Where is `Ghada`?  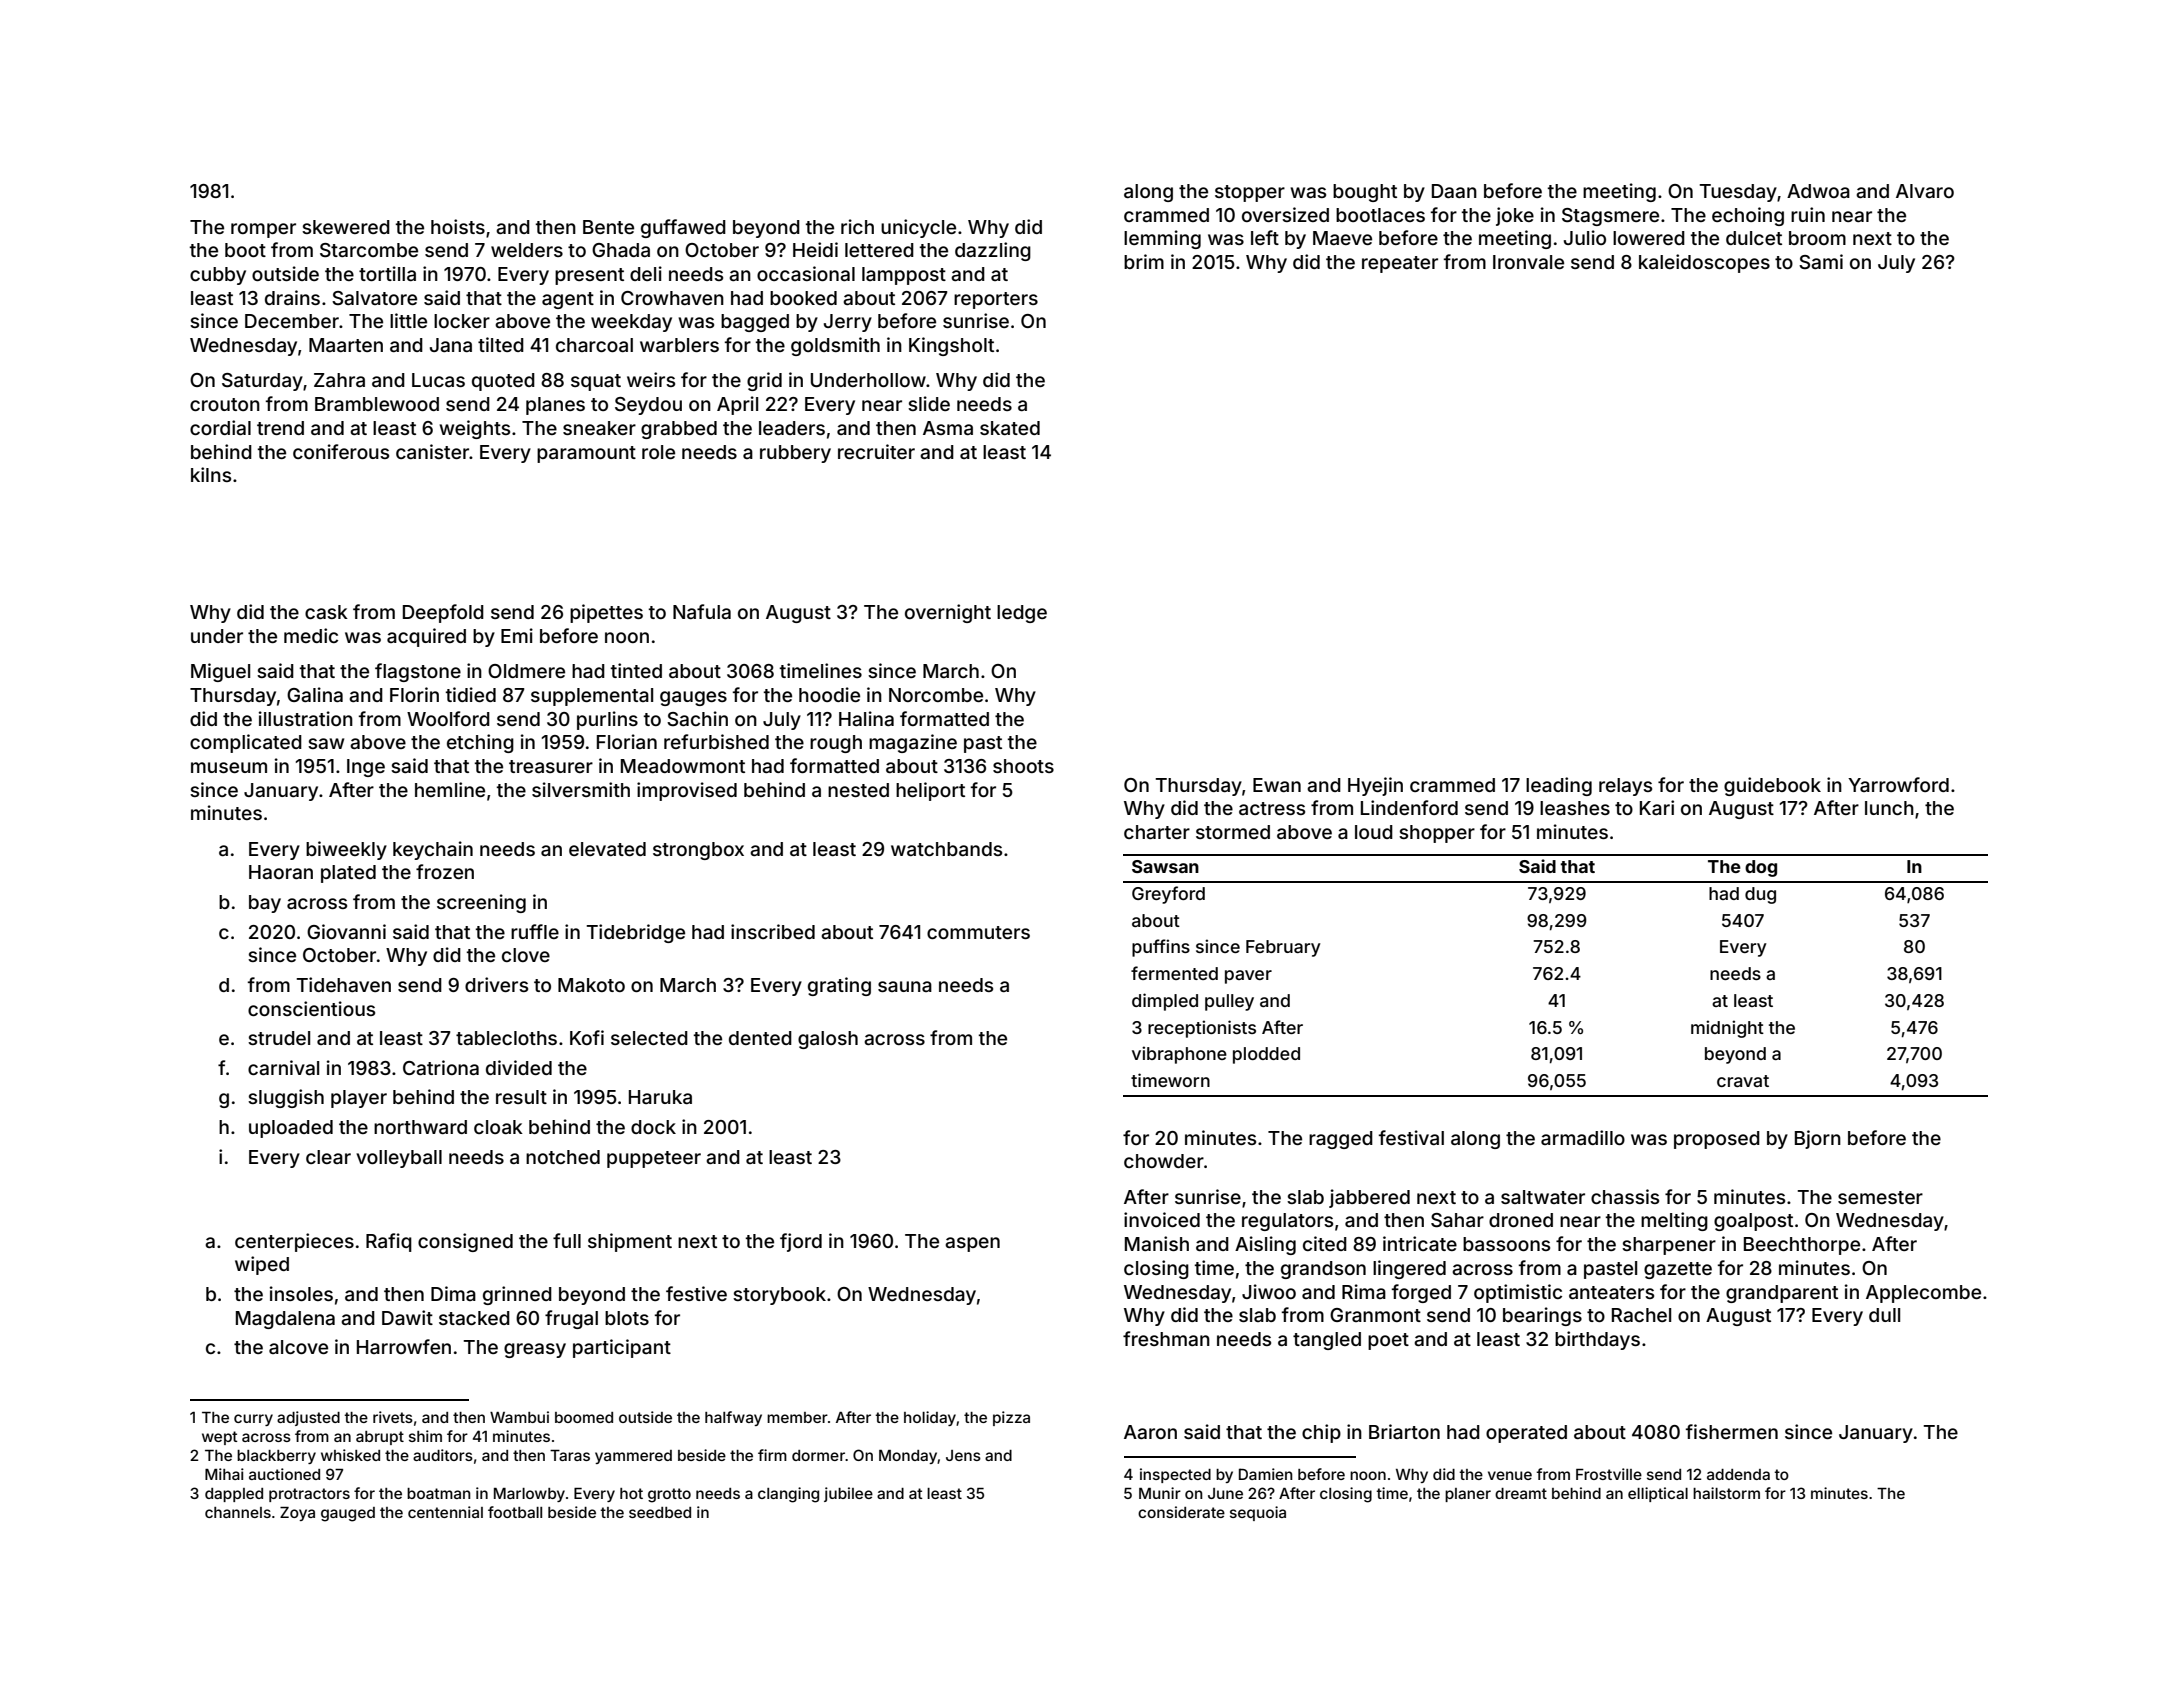
Ghada is located at coordinates (621, 250).
